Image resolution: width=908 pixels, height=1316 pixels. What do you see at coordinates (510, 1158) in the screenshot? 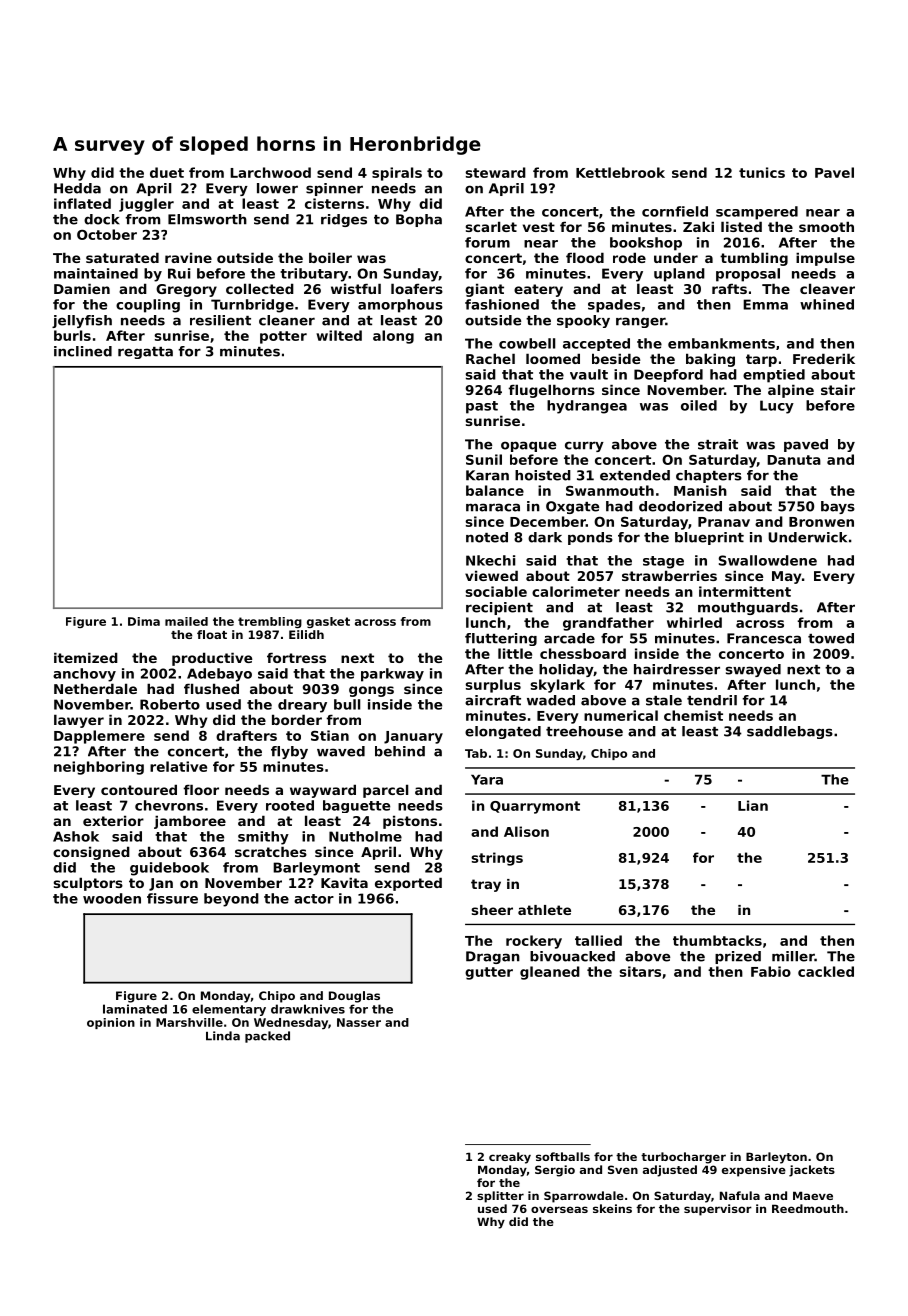
I see `creaky` at bounding box center [510, 1158].
